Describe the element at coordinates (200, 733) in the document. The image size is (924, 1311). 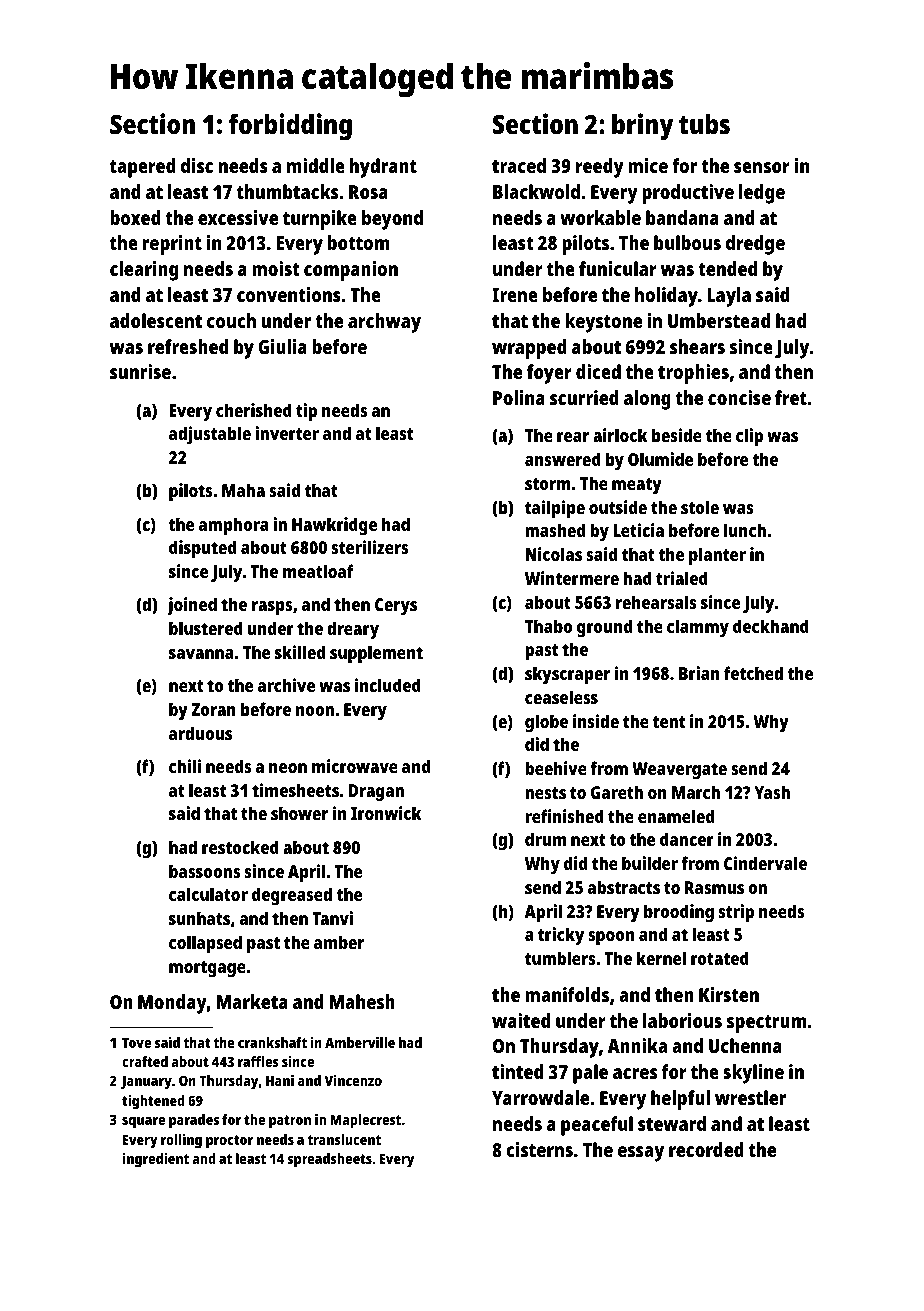
I see `arduous` at that location.
